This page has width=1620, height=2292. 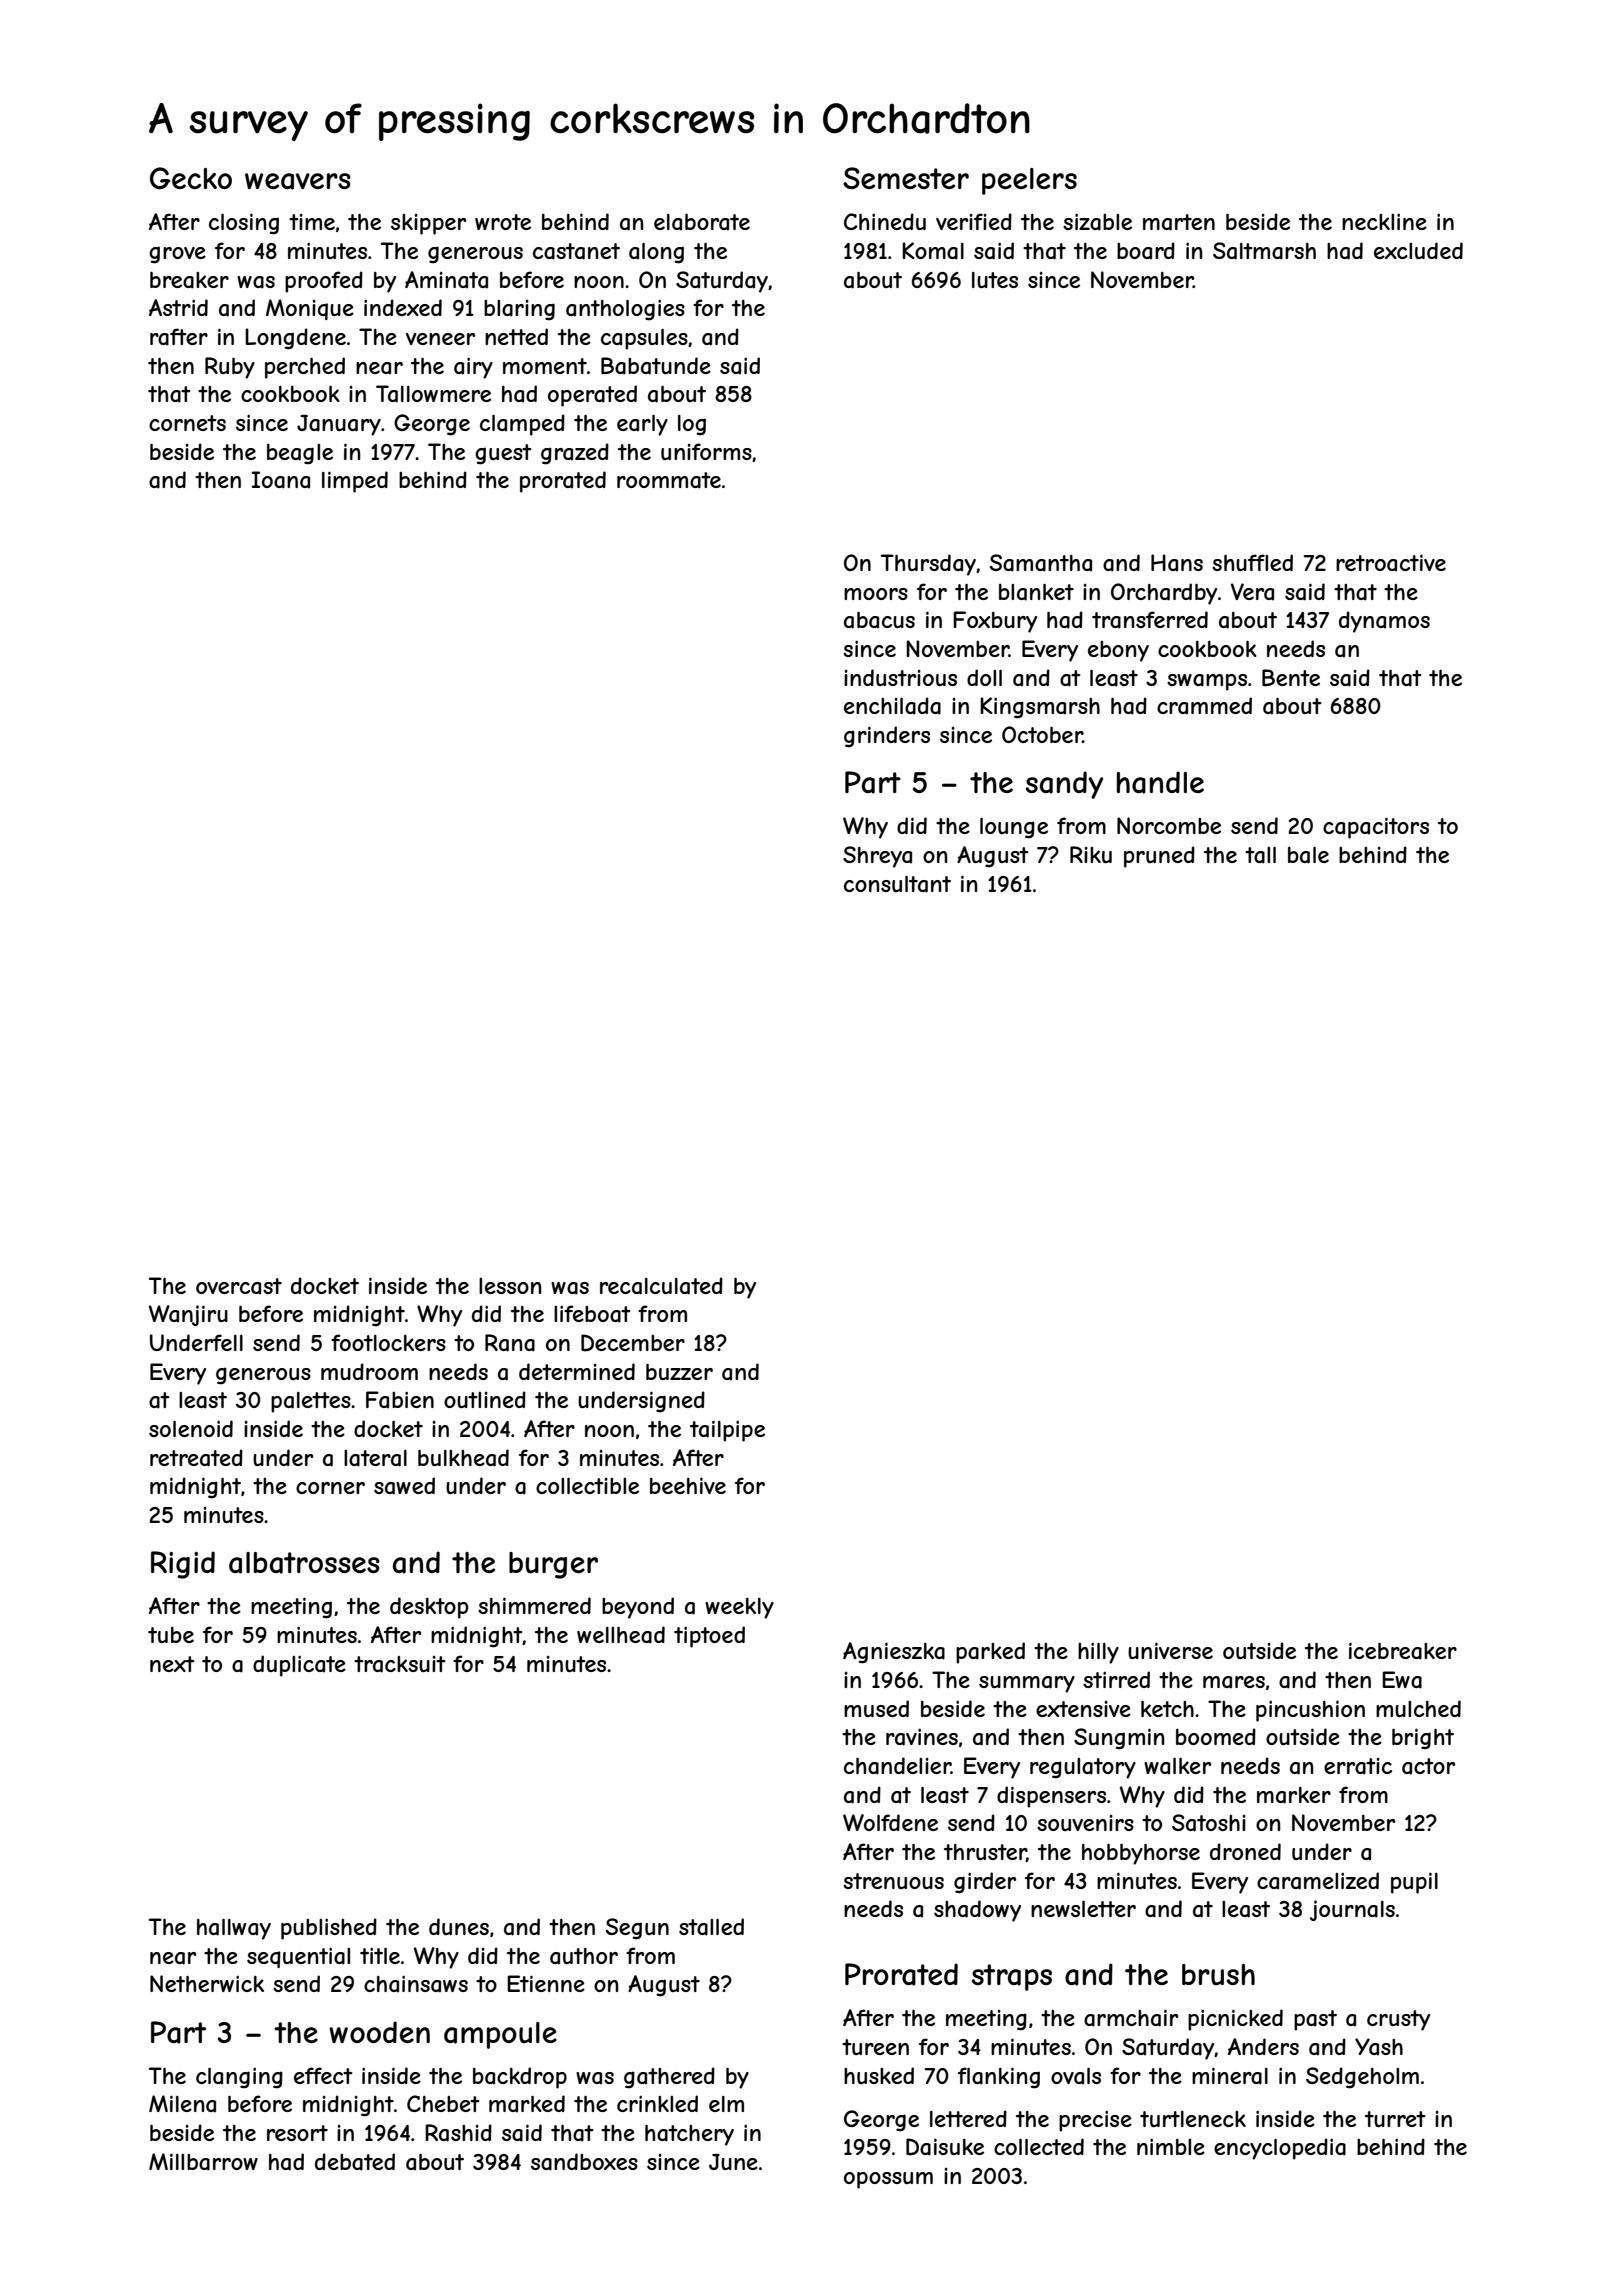 I want to click on Rigid, so click(x=183, y=1565).
